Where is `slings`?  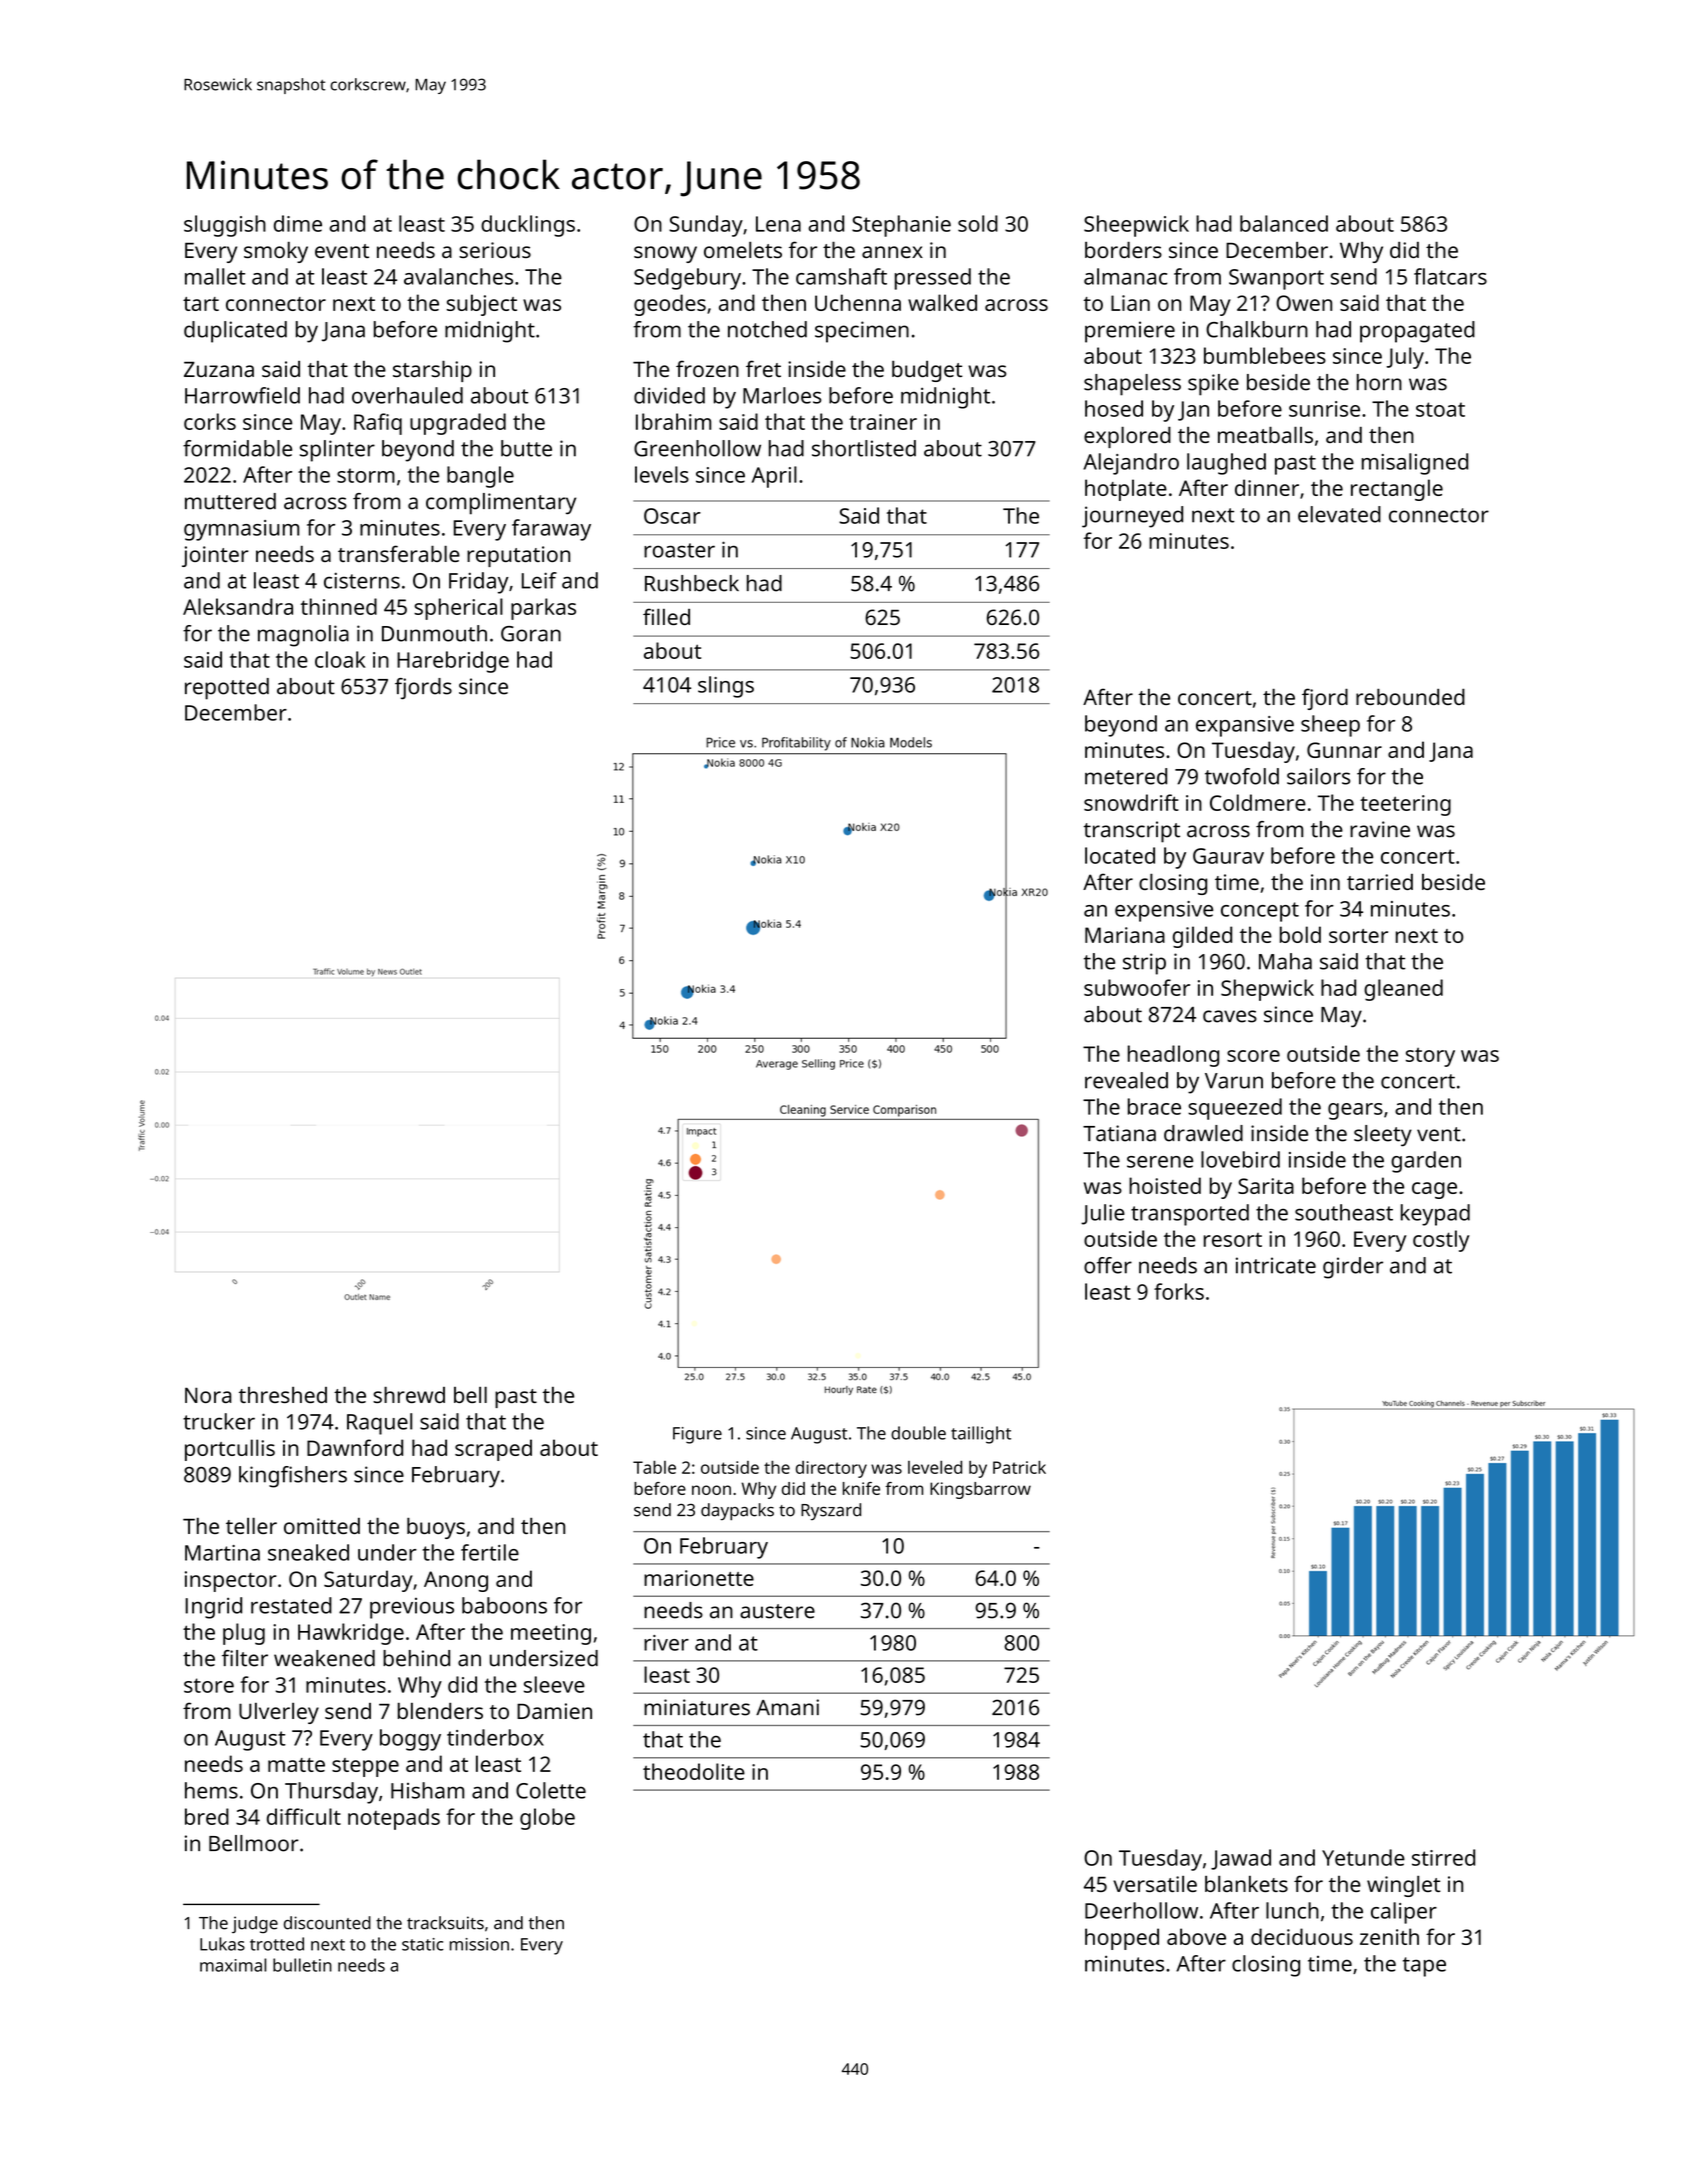
slings is located at coordinates (726, 687).
